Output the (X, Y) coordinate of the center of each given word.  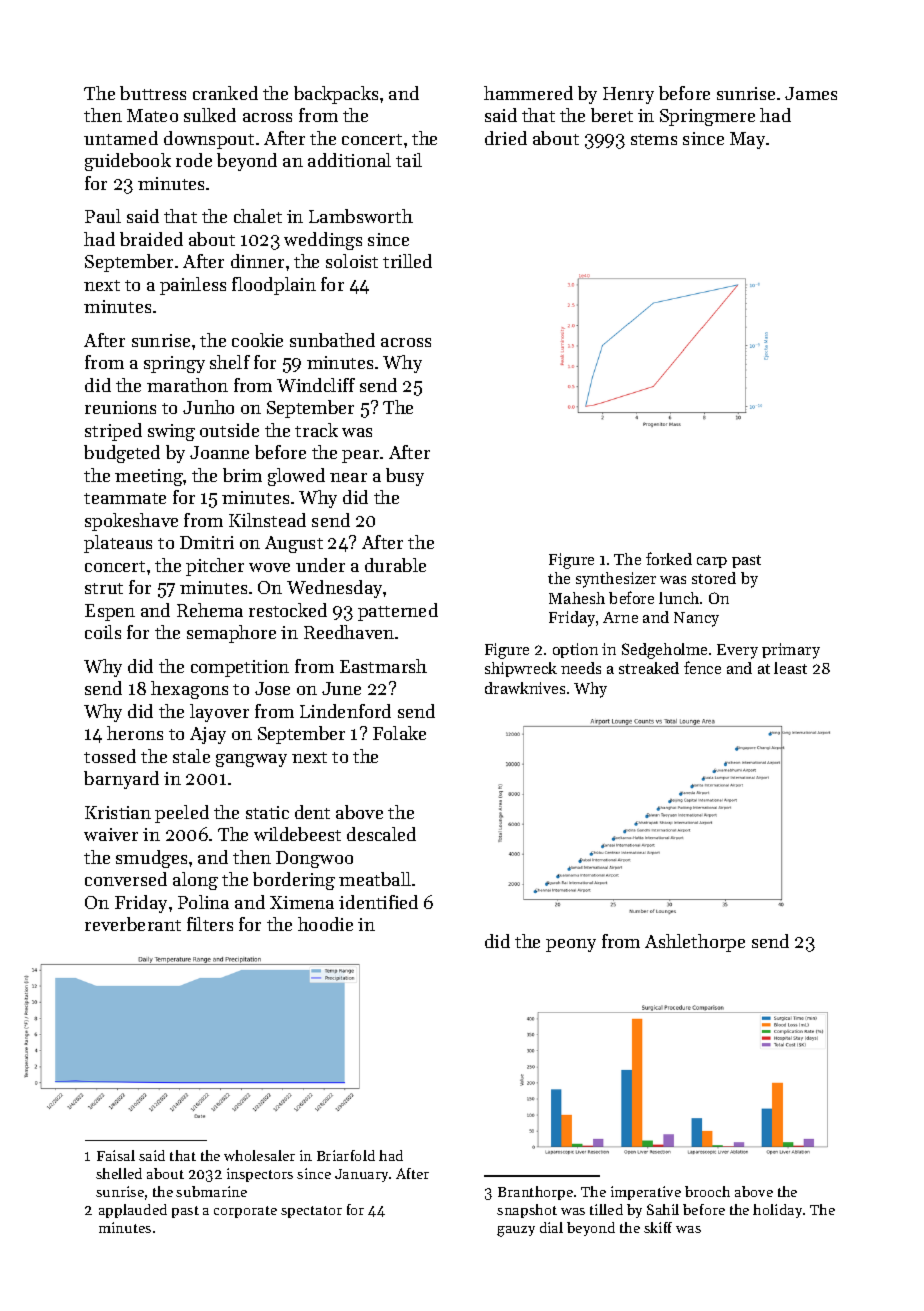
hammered (528, 93)
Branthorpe (535, 1193)
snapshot (527, 1211)
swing (171, 432)
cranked (225, 93)
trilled (407, 261)
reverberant (133, 924)
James (811, 93)
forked (669, 558)
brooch (707, 1191)
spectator (311, 1212)
